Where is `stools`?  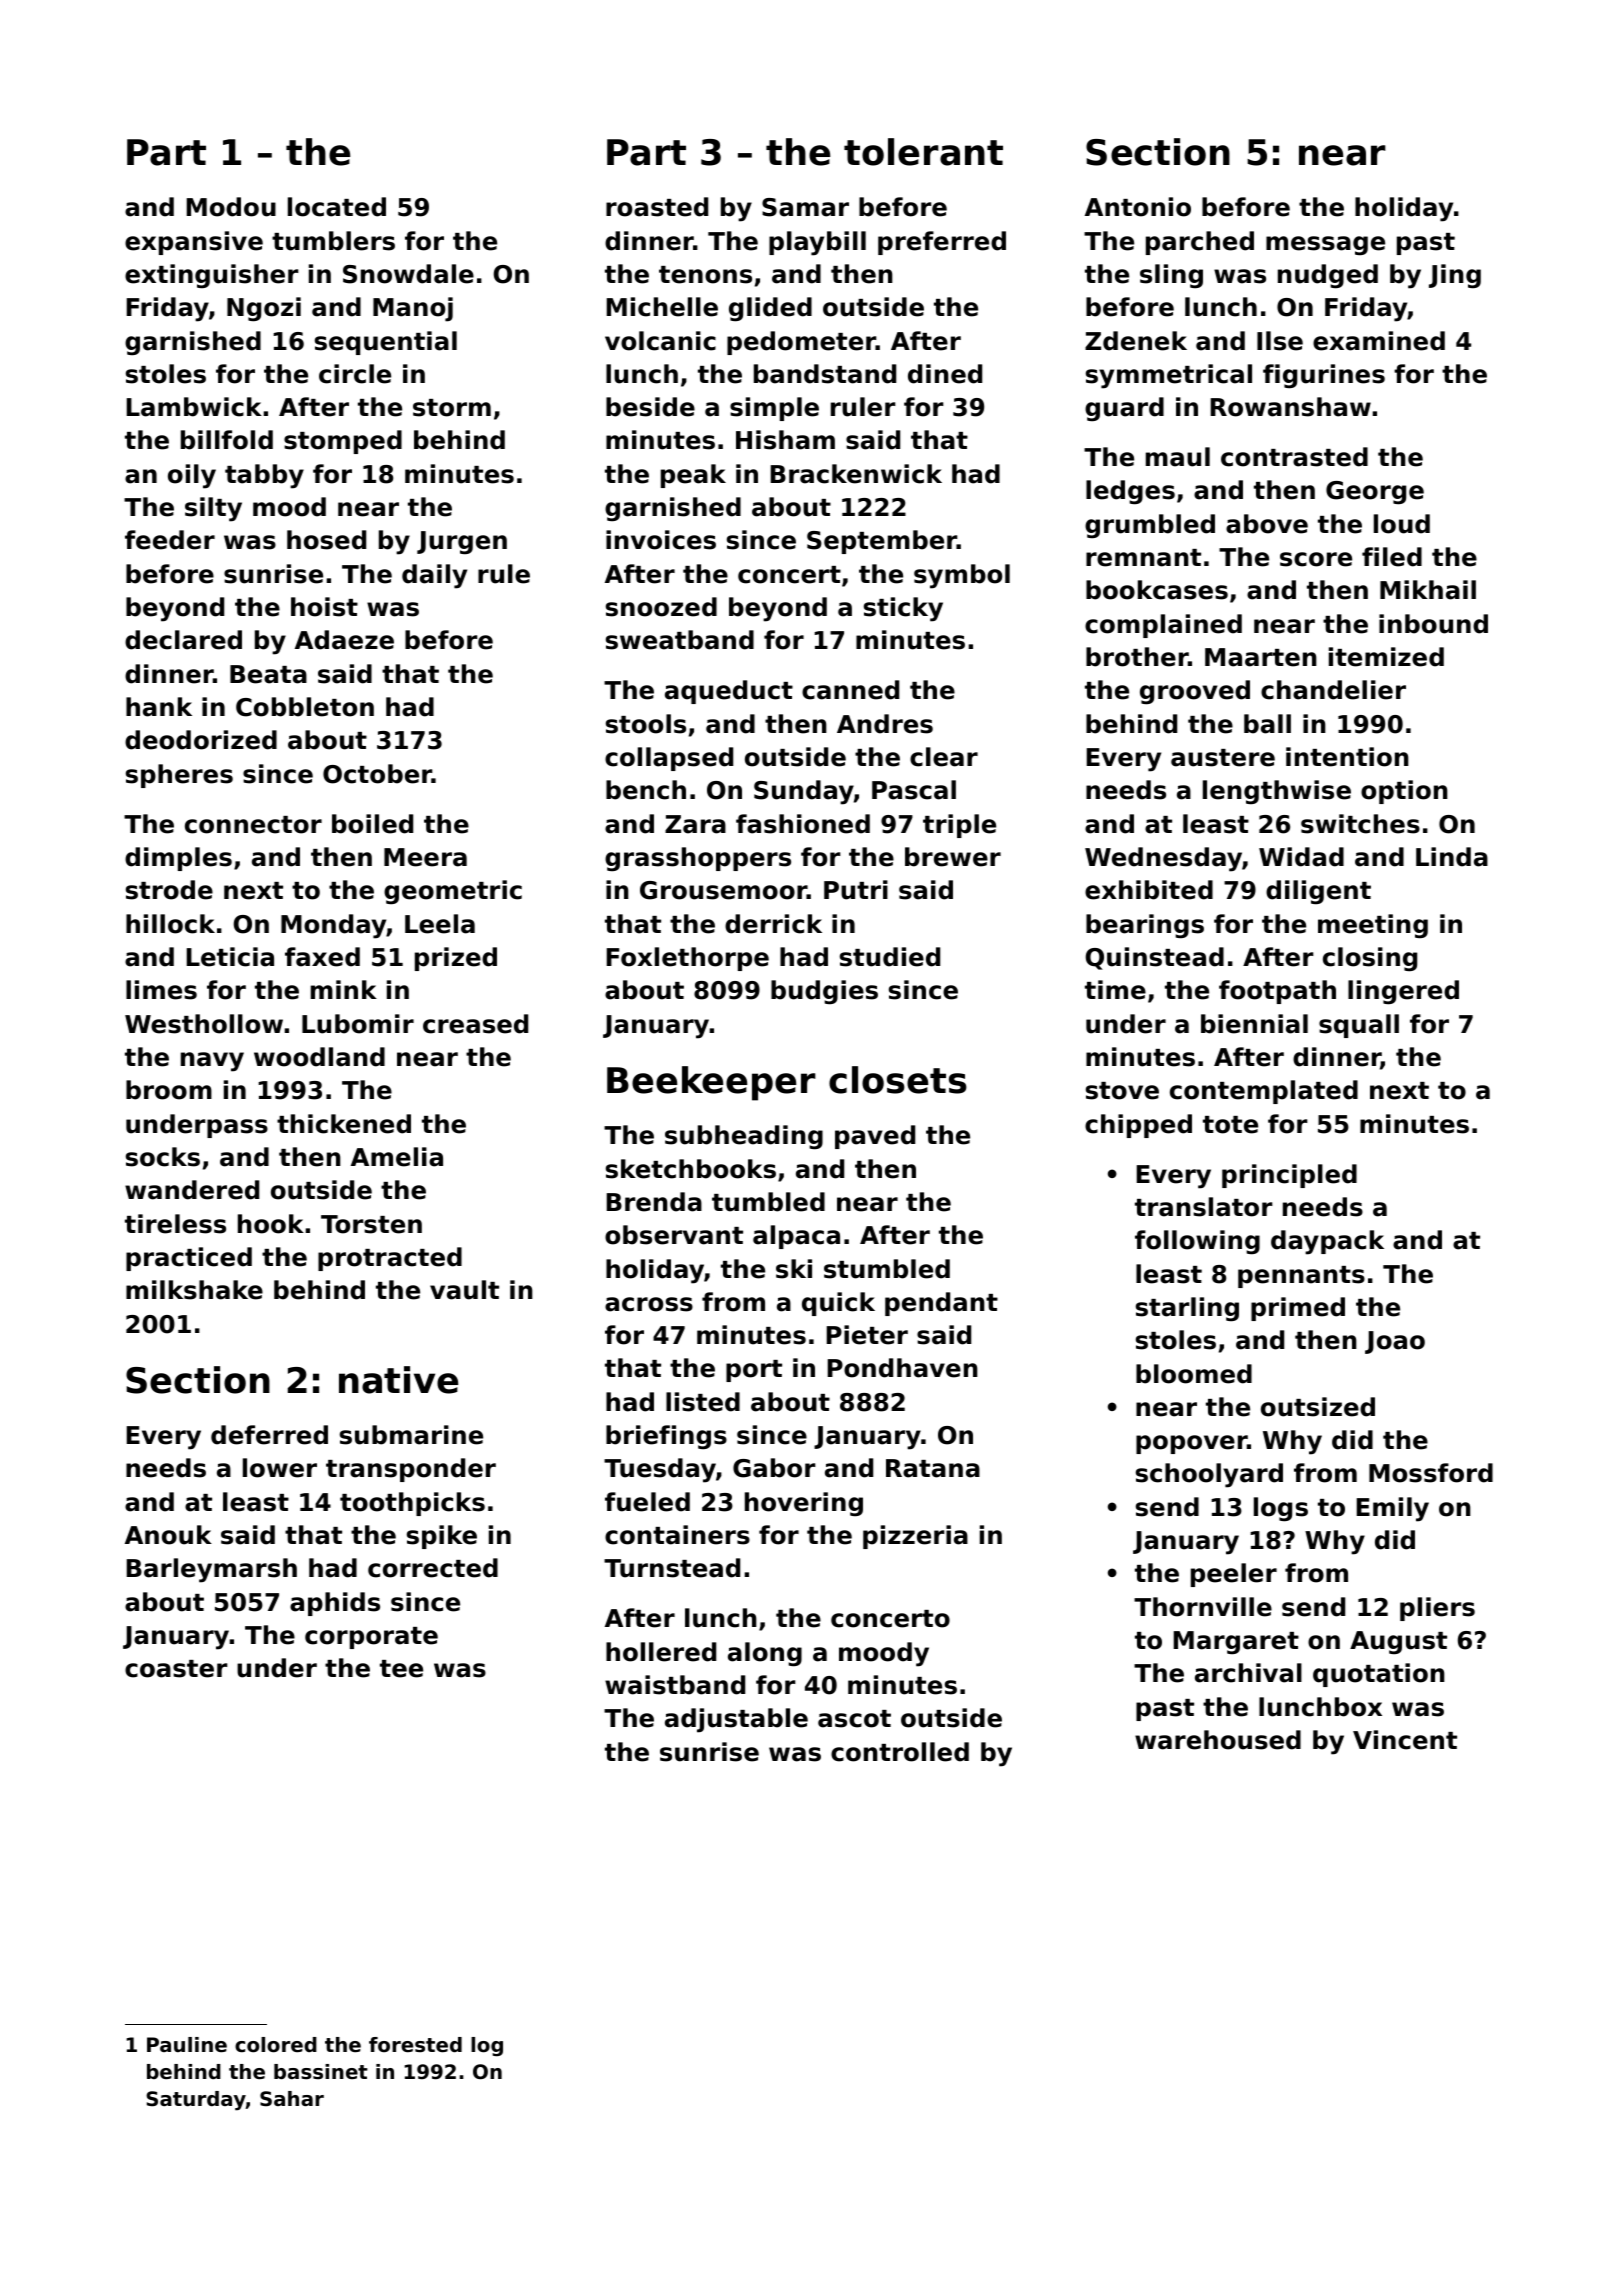
stools is located at coordinates (646, 724).
